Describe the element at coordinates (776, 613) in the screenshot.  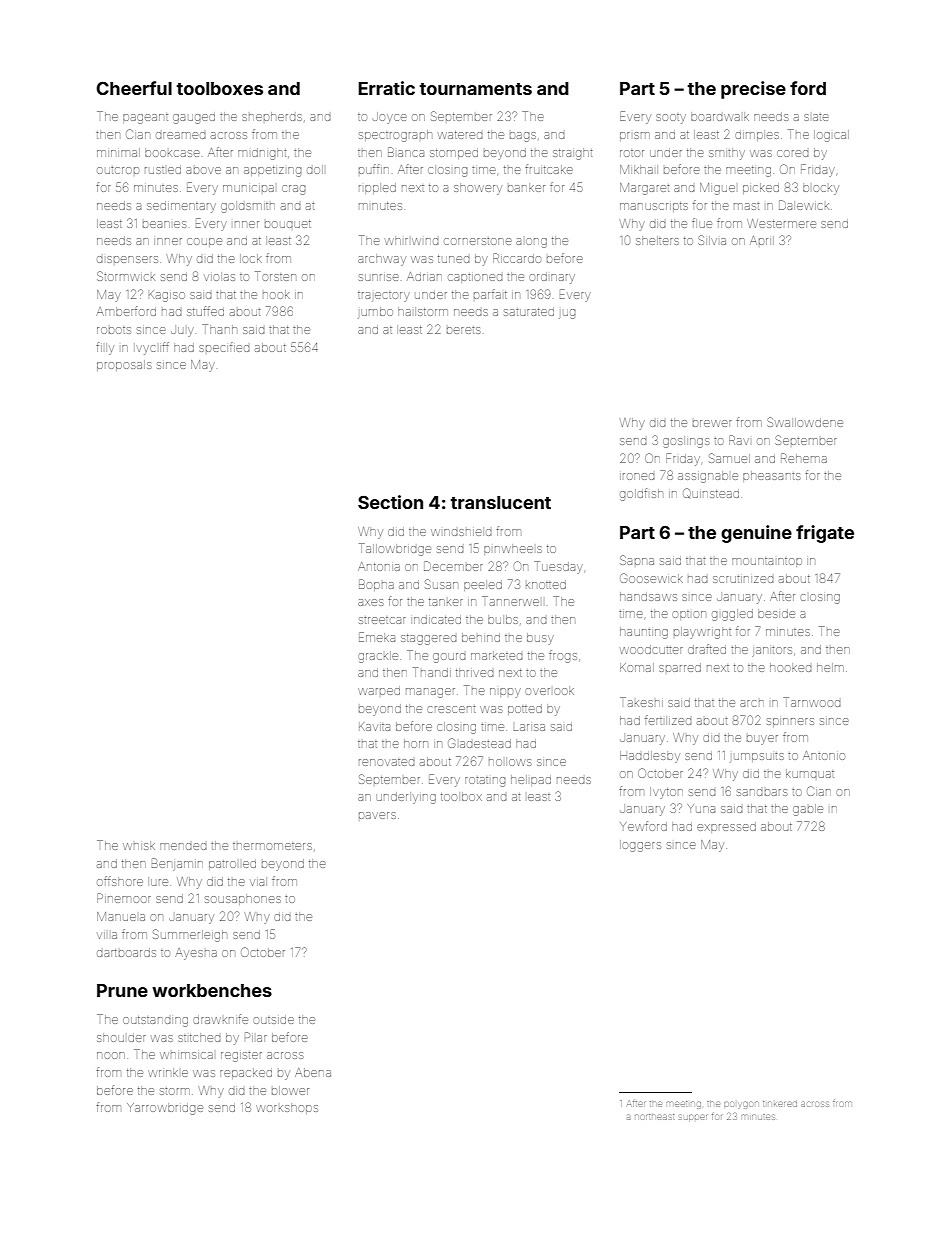
I see `beside` at that location.
